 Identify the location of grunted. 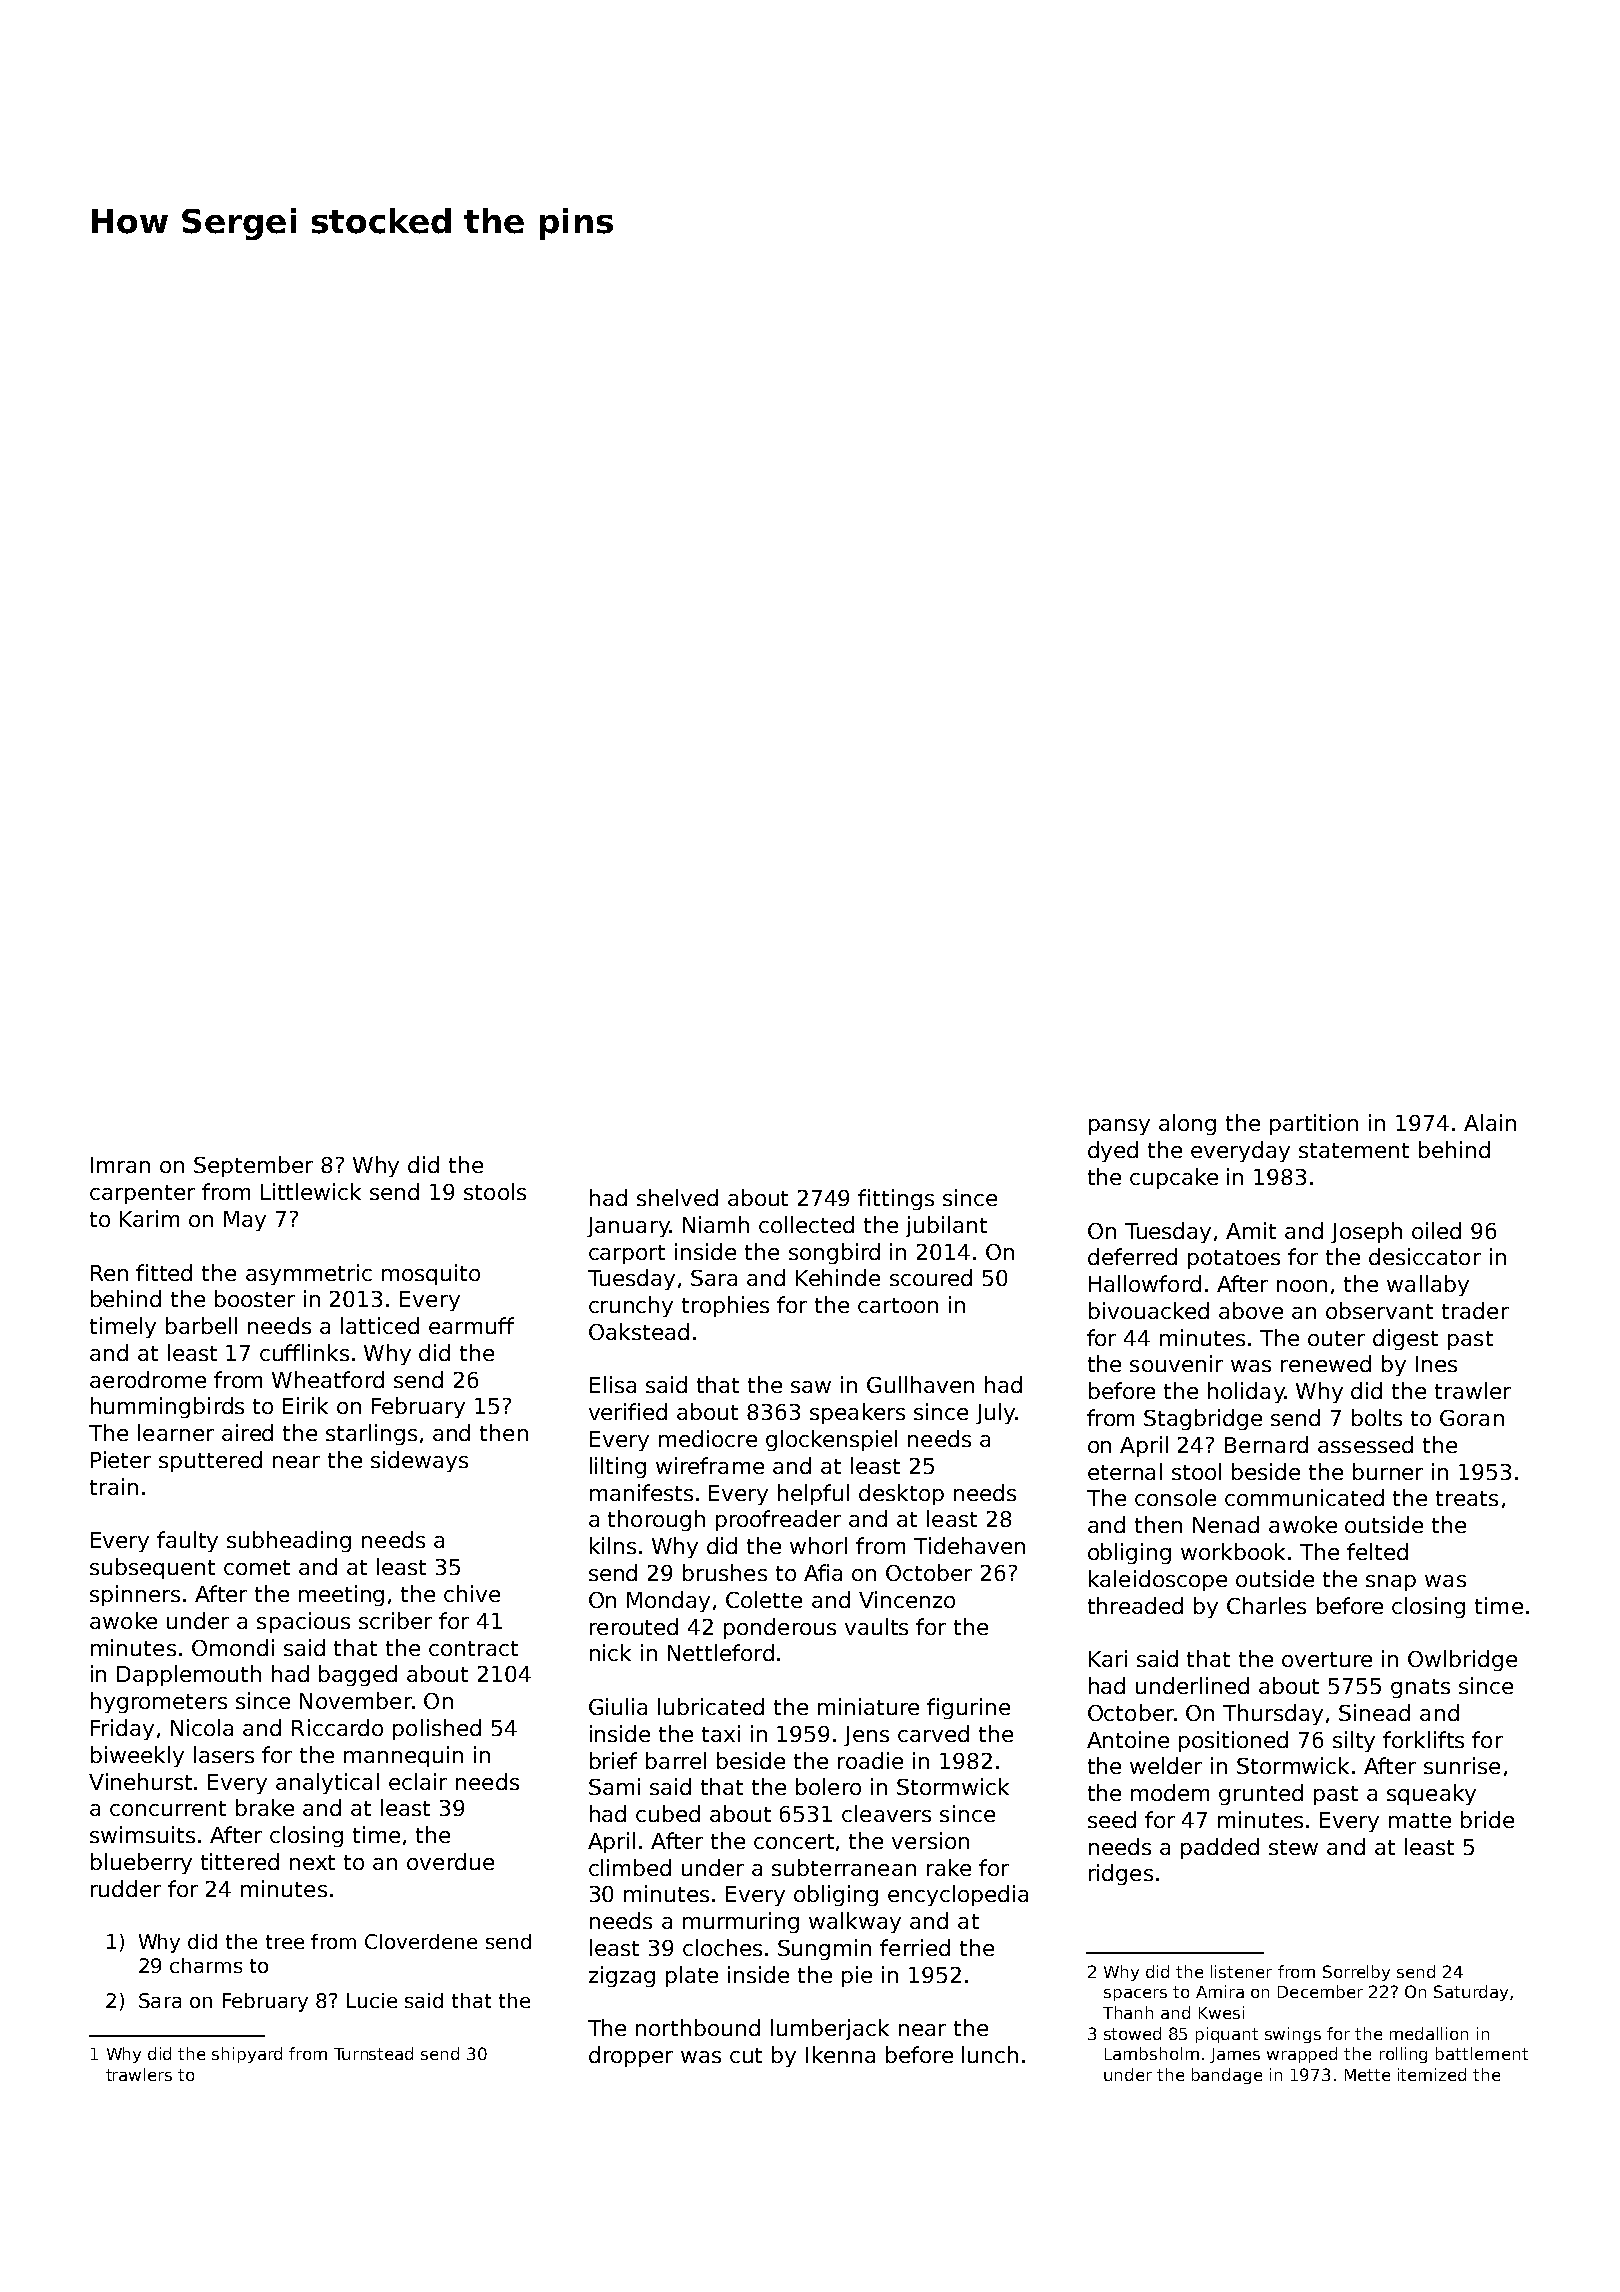
(1261, 1794).
